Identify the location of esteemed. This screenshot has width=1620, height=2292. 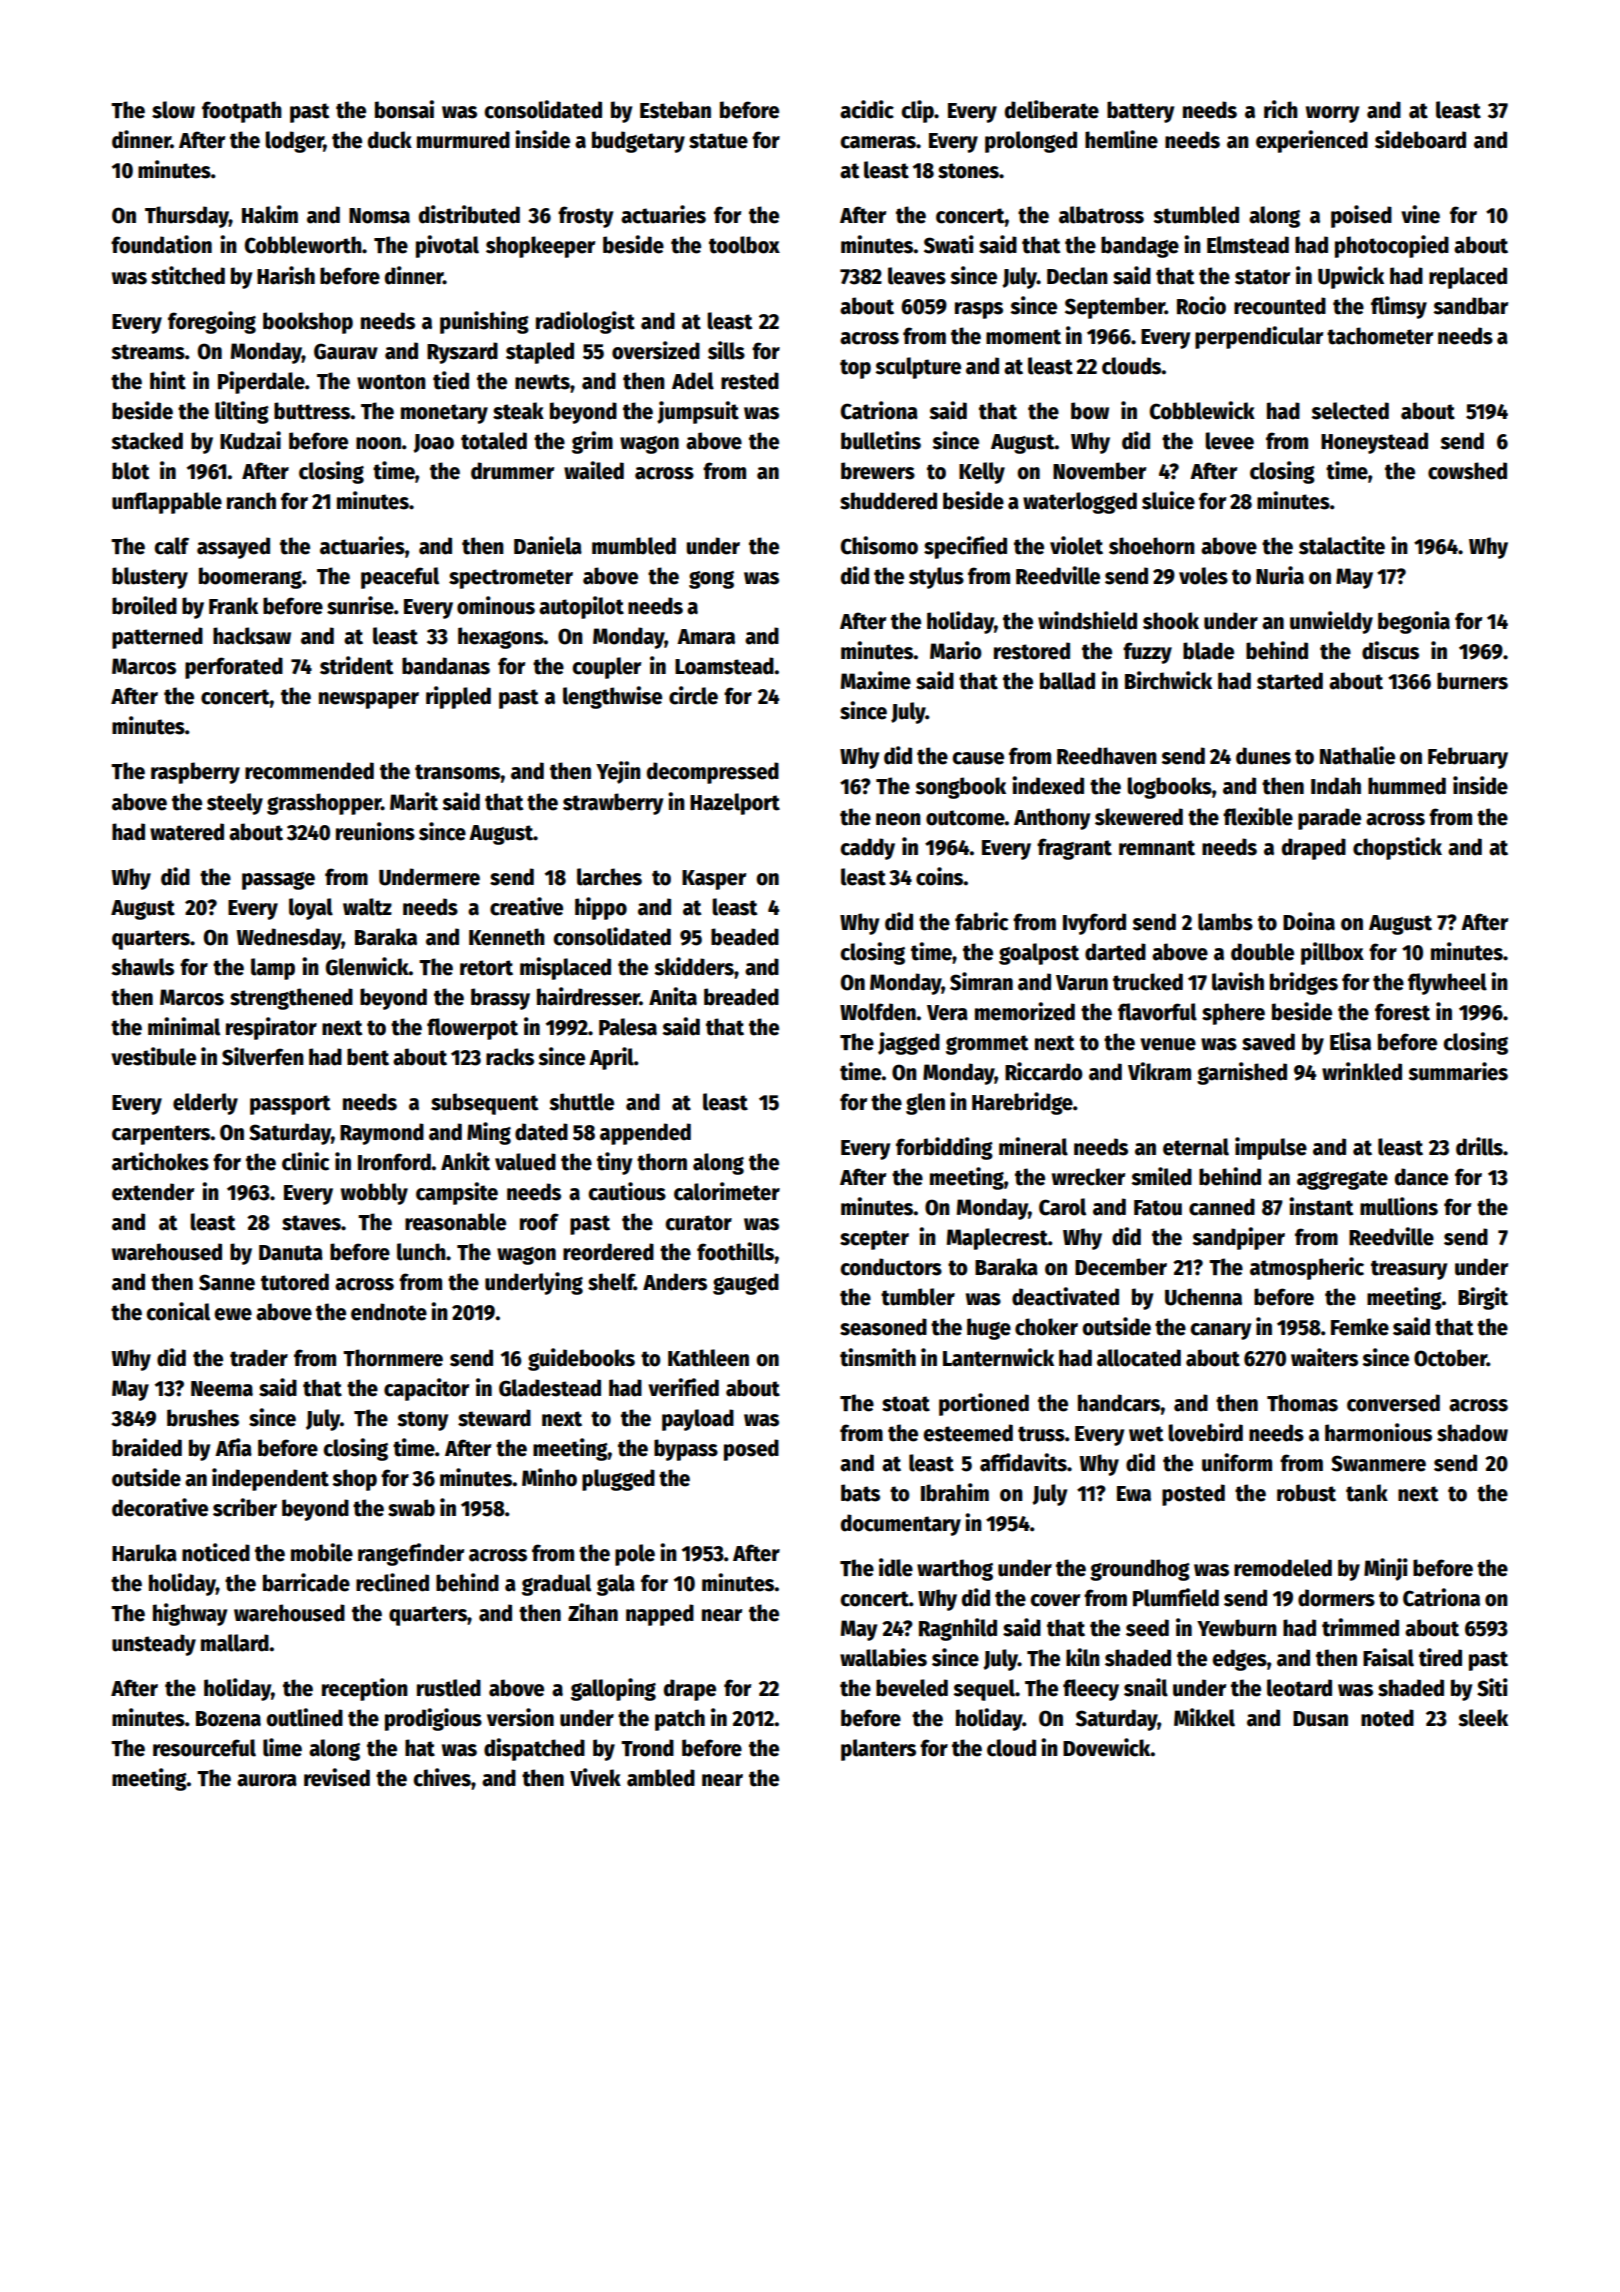
(968, 1433).
